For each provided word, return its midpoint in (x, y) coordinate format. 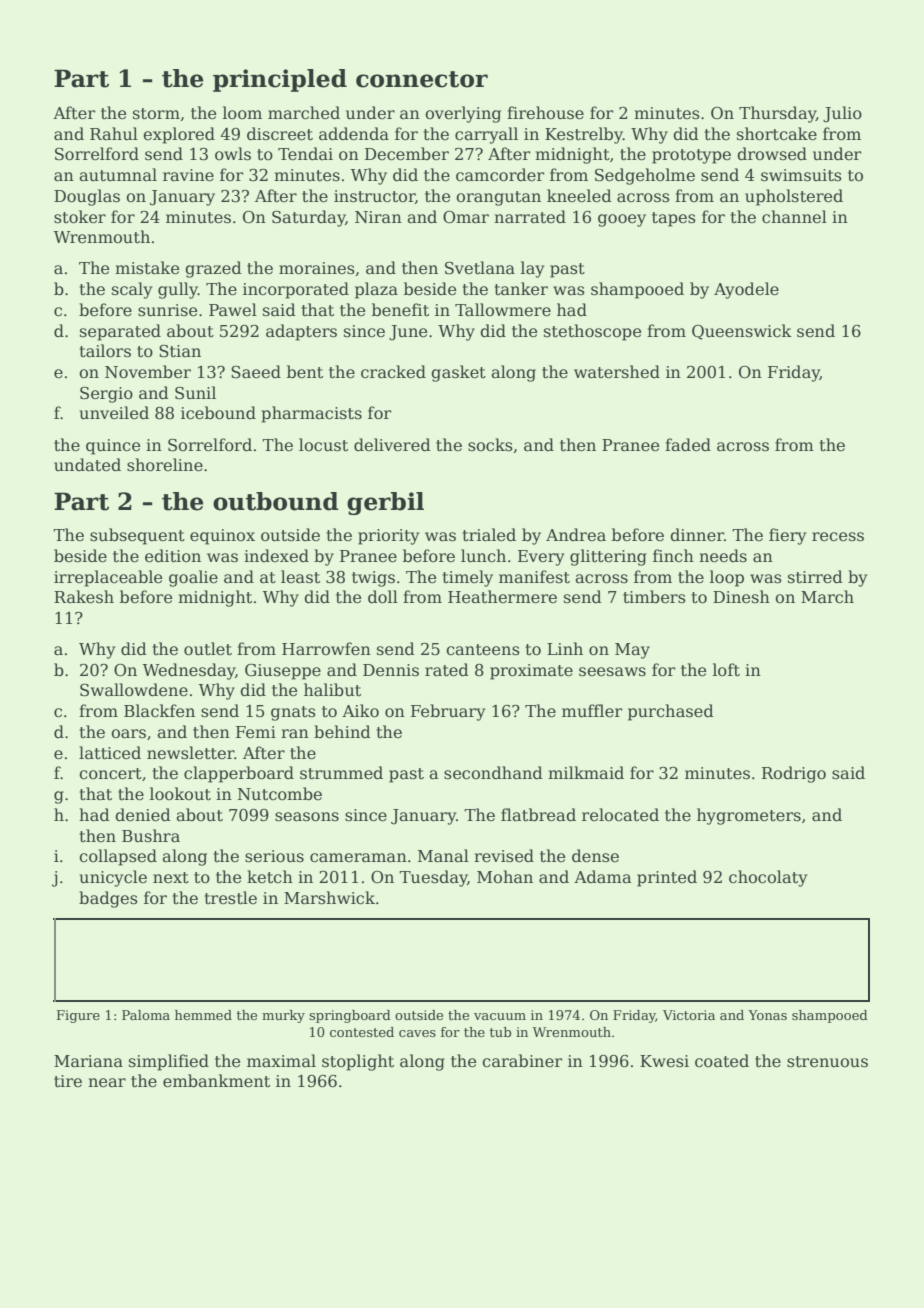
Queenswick (742, 332)
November (148, 372)
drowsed (772, 154)
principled (280, 80)
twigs (373, 579)
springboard (350, 1016)
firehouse (545, 113)
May (632, 651)
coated (722, 1061)
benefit (400, 310)
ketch (270, 877)
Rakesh (84, 597)
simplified (169, 1062)
